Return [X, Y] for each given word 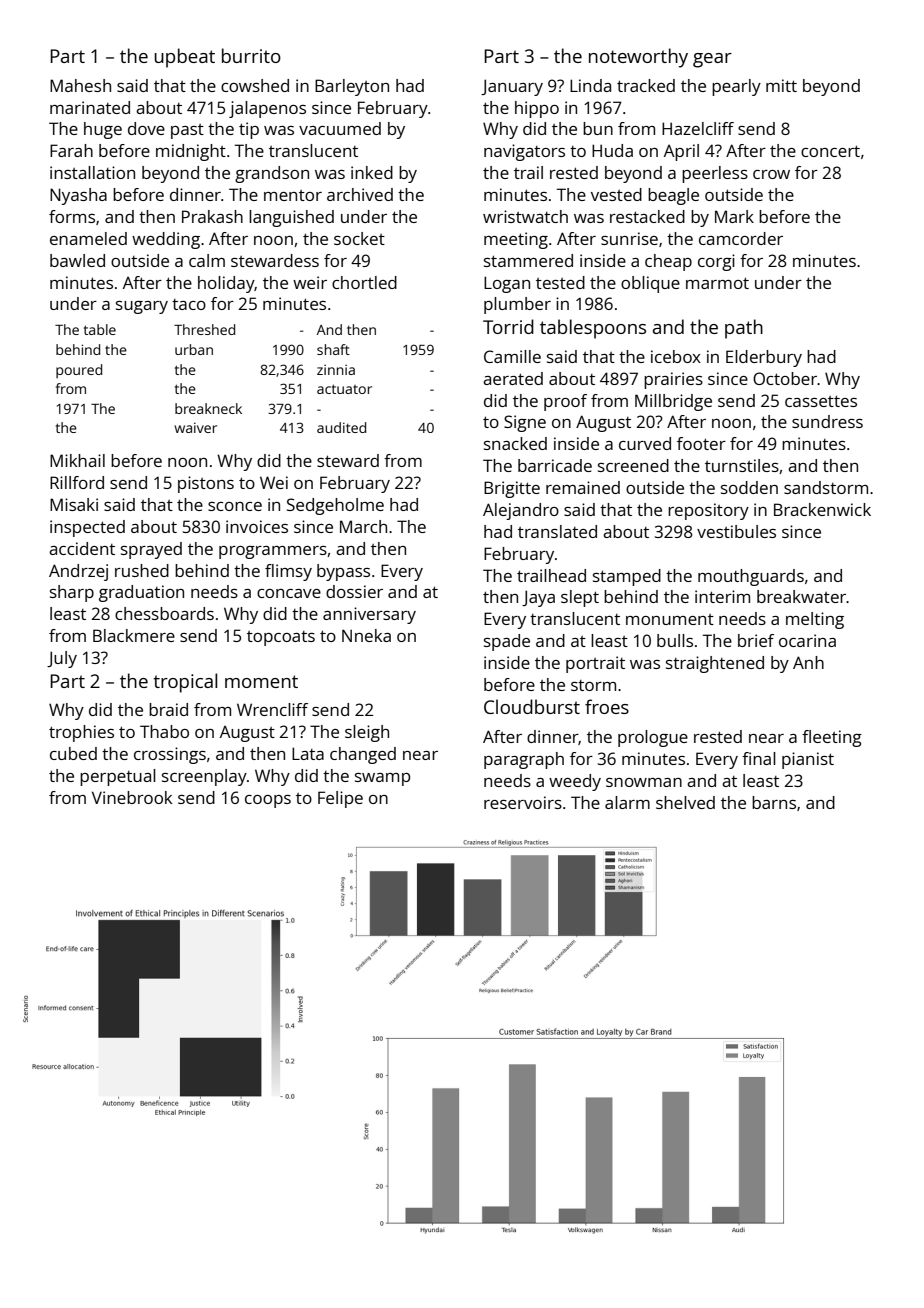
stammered [528, 260]
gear [712, 60]
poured [79, 371]
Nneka [366, 635]
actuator [344, 389]
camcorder [741, 238]
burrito [251, 55]
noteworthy [638, 58]
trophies [81, 733]
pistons [206, 484]
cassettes [821, 401]
